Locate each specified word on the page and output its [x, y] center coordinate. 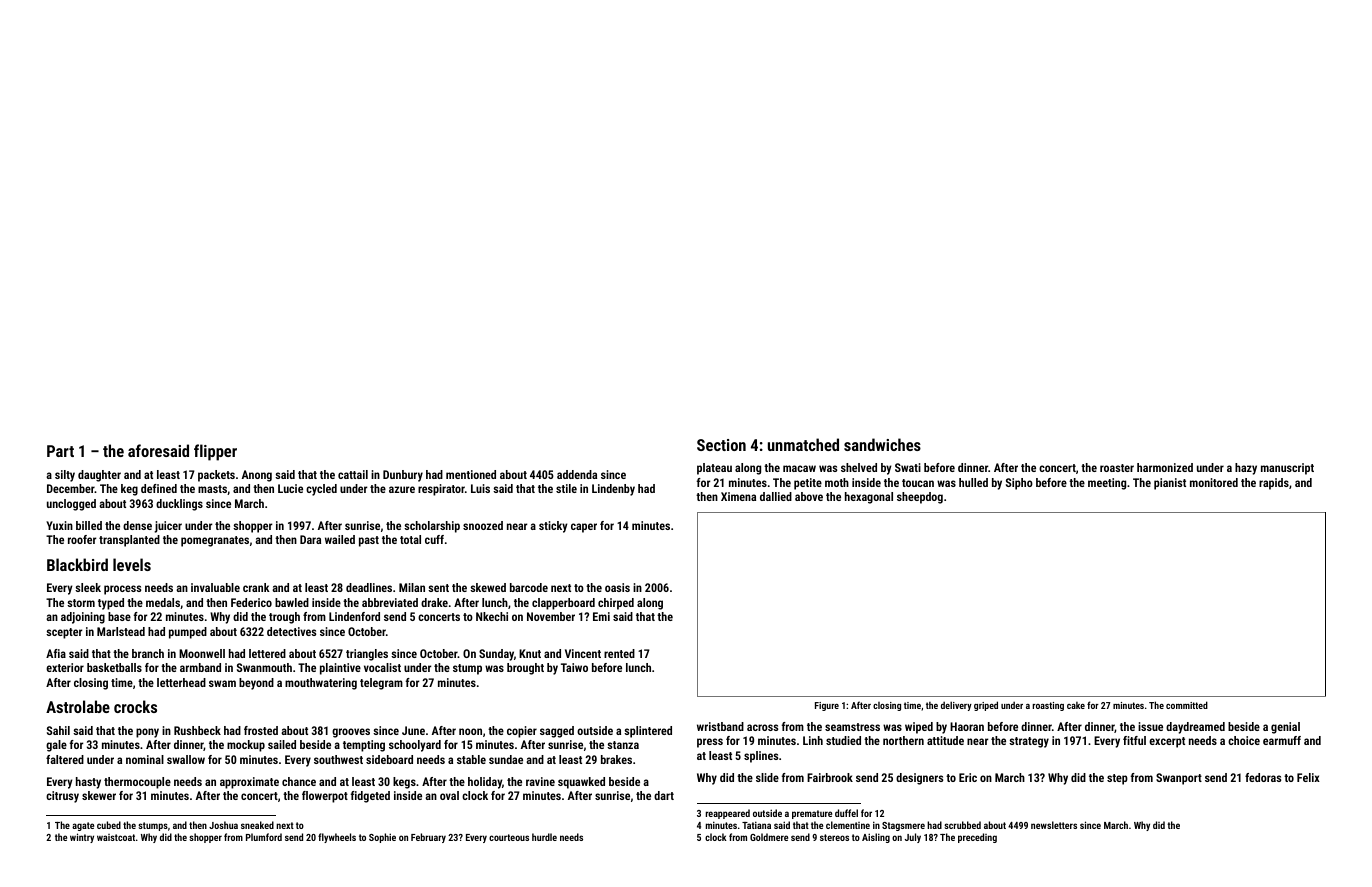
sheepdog [920, 498]
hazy [1246, 469]
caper [584, 528]
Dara [310, 539]
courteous [509, 837]
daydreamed [1195, 728]
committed [1187, 705]
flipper [215, 452]
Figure [827, 706]
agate [83, 826]
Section [721, 445]
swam [222, 683]
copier [522, 732]
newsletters [1054, 825]
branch [148, 653]
